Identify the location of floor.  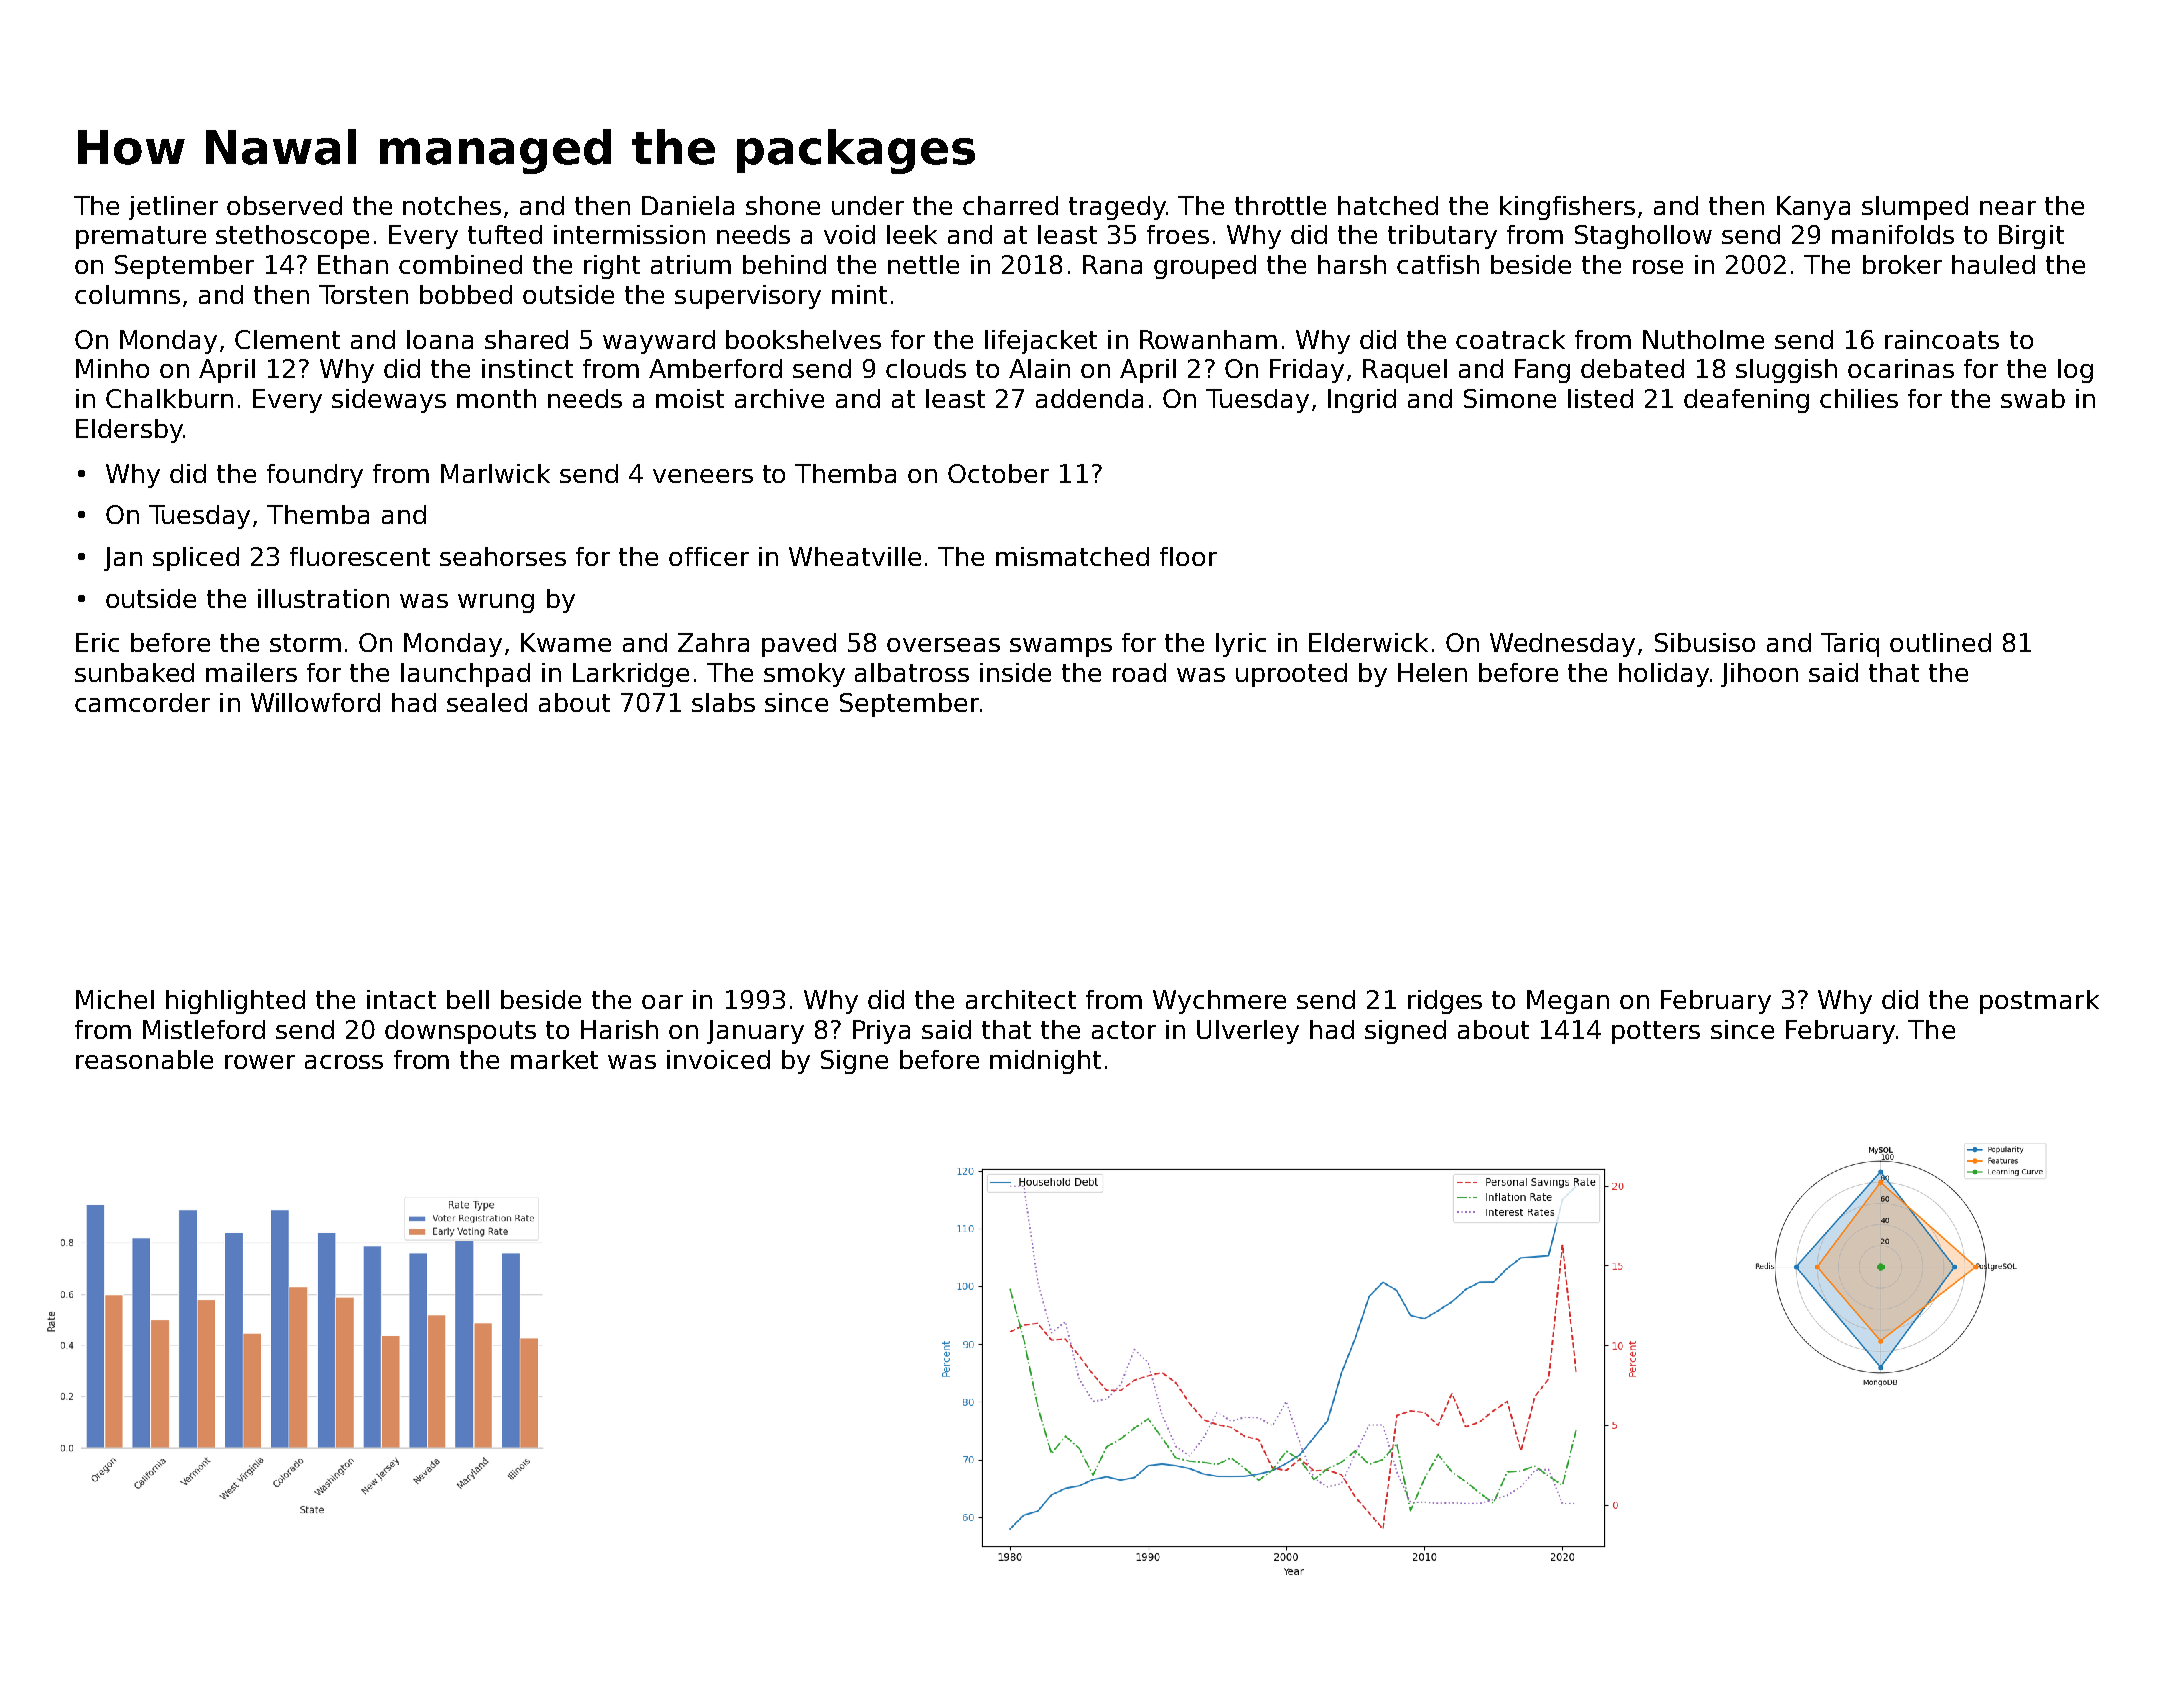
(1188, 556).
